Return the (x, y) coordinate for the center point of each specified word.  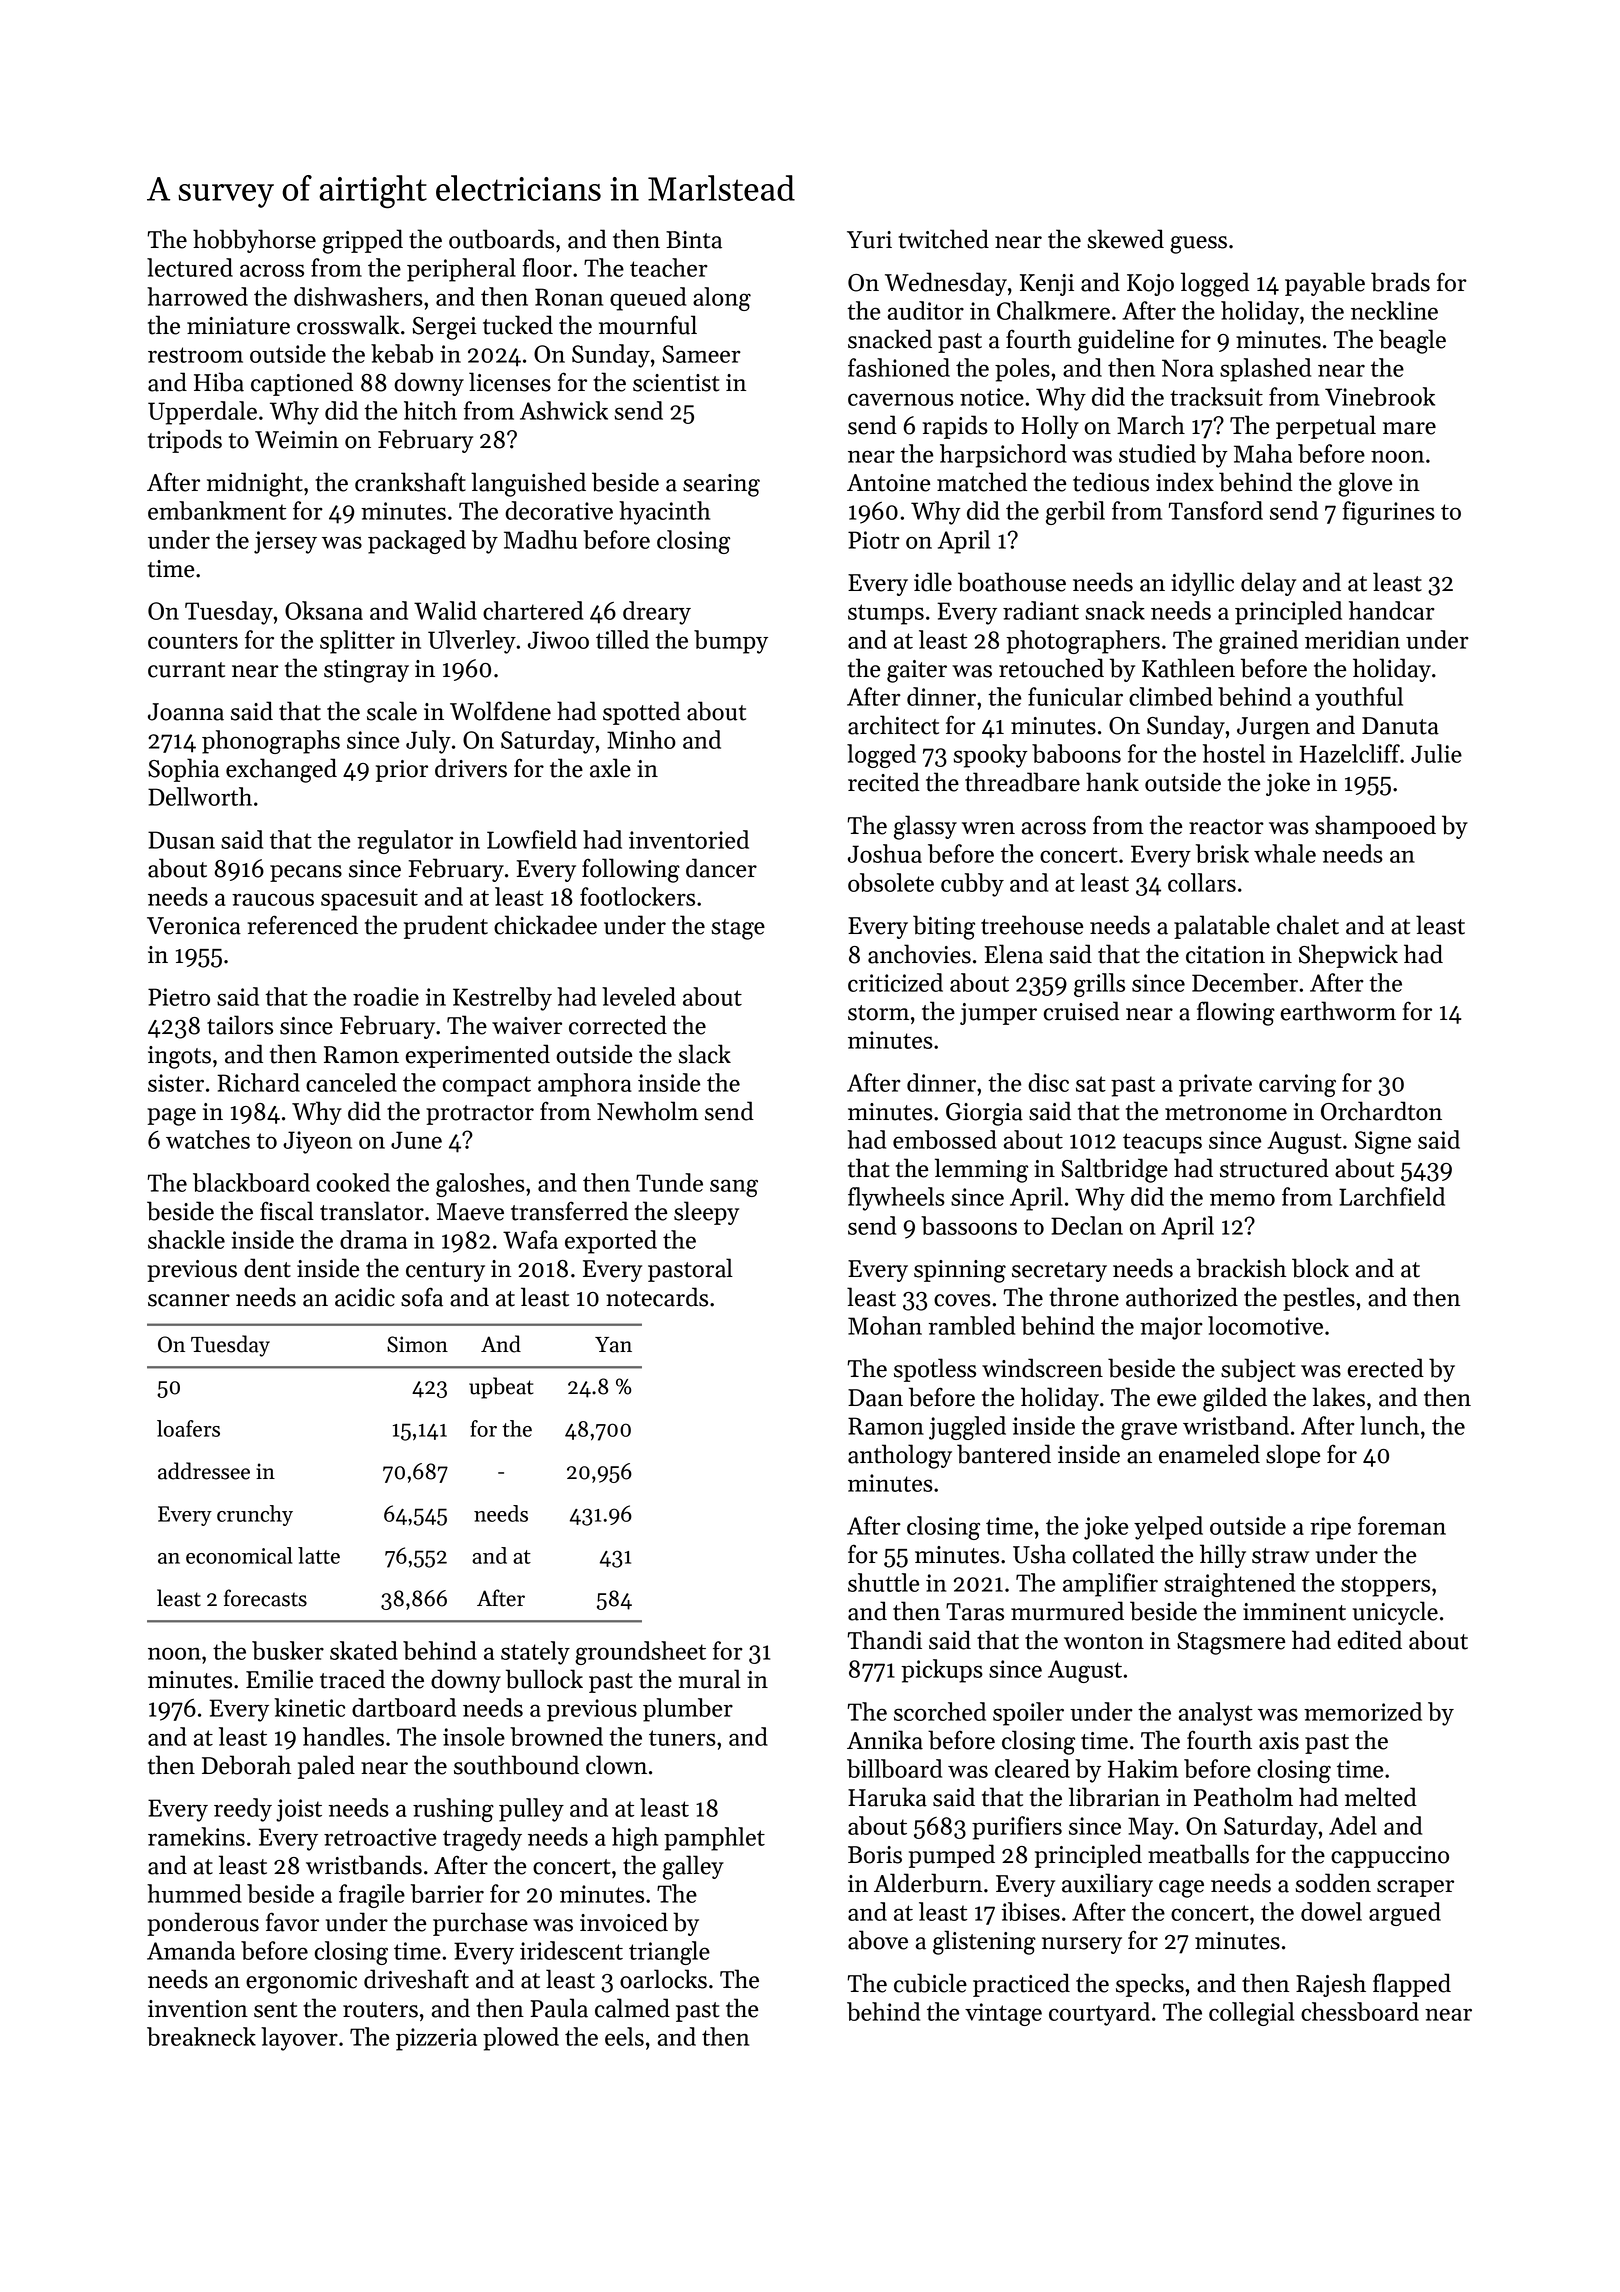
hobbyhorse (254, 241)
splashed (1265, 370)
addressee (204, 1471)
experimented (478, 1056)
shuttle (883, 1582)
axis (1279, 1741)
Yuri (869, 240)
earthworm (1338, 1011)
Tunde (669, 1182)
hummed (194, 1893)
